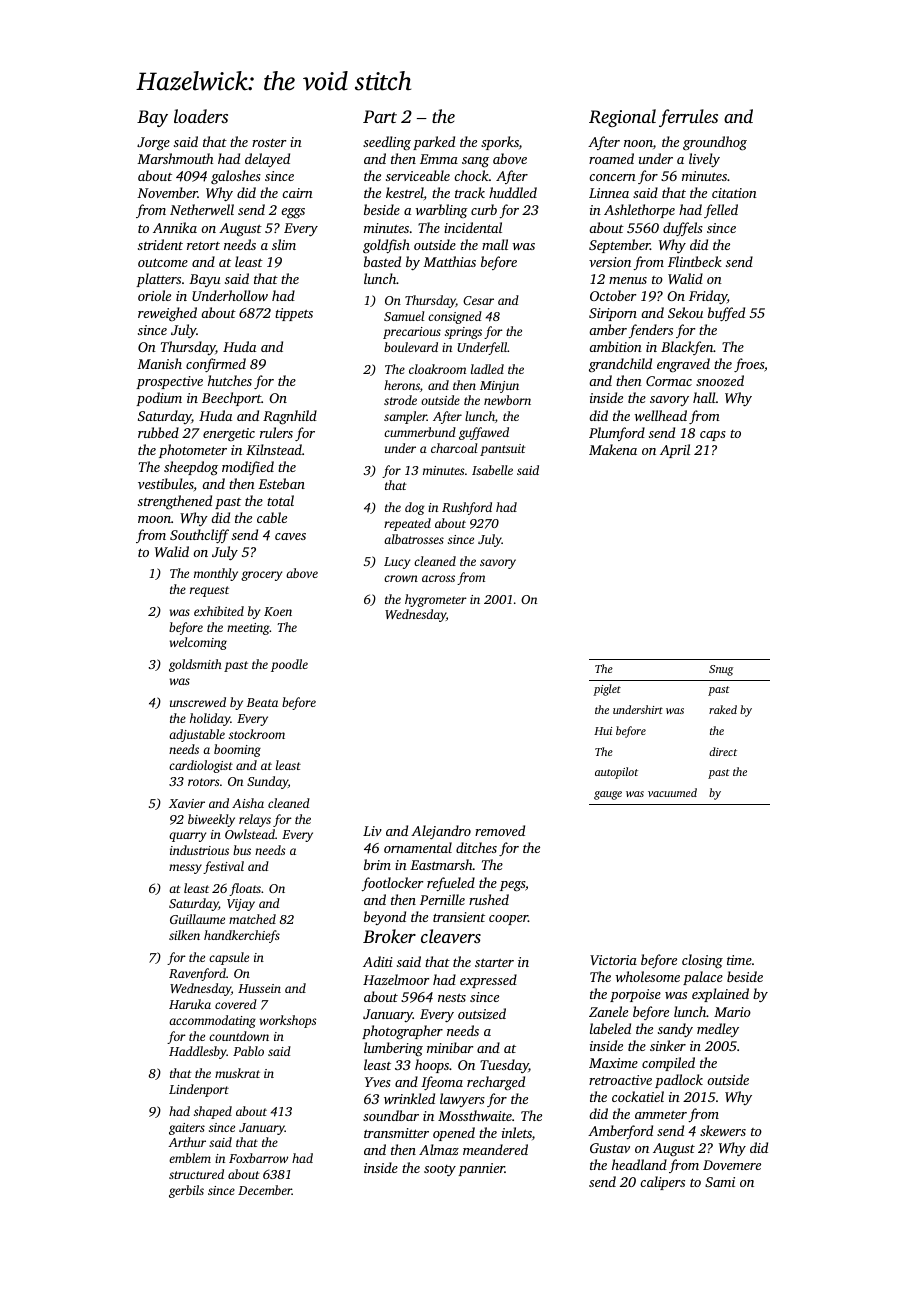 This screenshot has height=1316, width=908. I want to click on Flintbeck, so click(695, 261).
